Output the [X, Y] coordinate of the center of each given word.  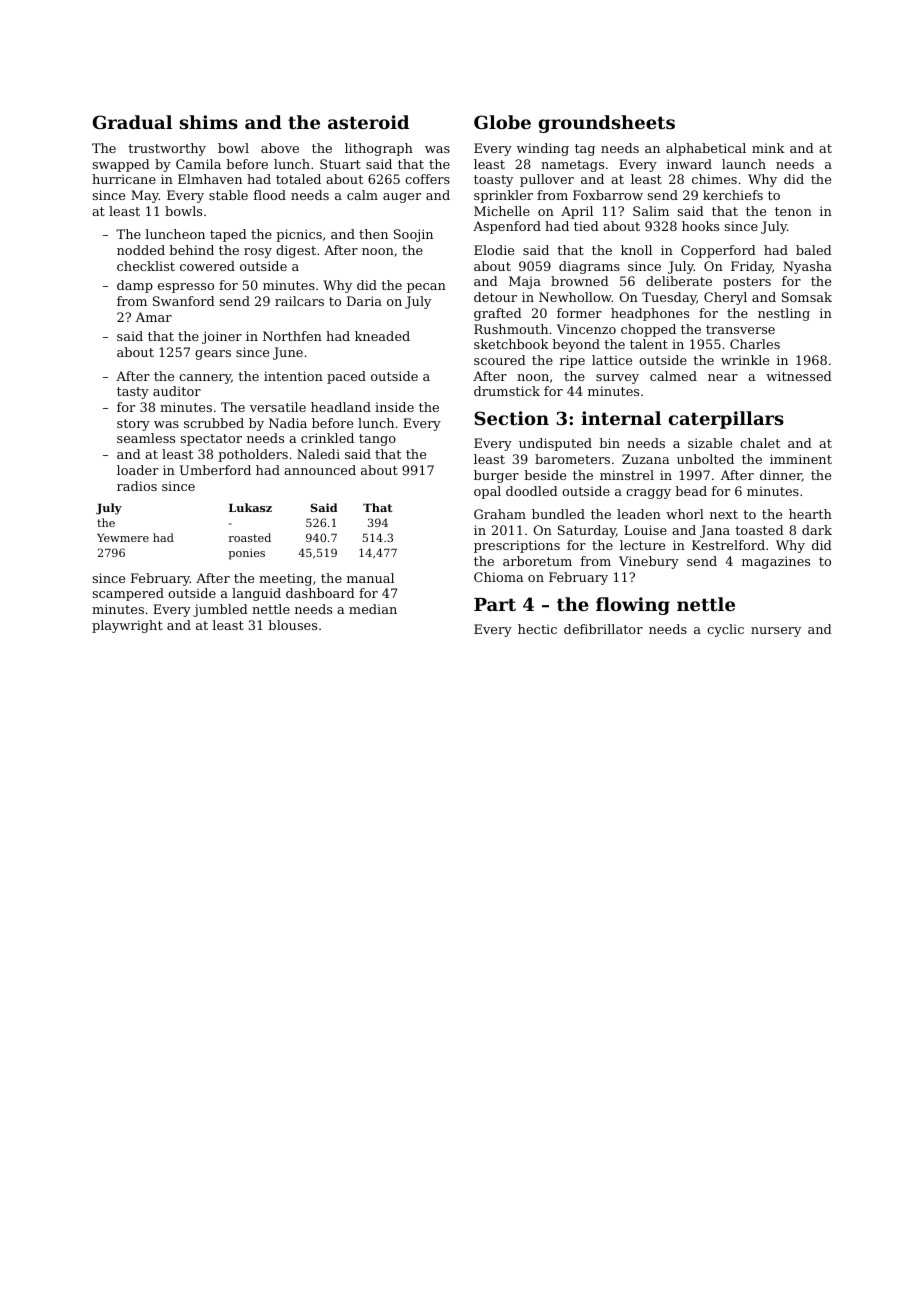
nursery [776, 632]
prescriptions [517, 546]
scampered [128, 594]
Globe [502, 122]
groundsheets [607, 124]
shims [209, 122]
